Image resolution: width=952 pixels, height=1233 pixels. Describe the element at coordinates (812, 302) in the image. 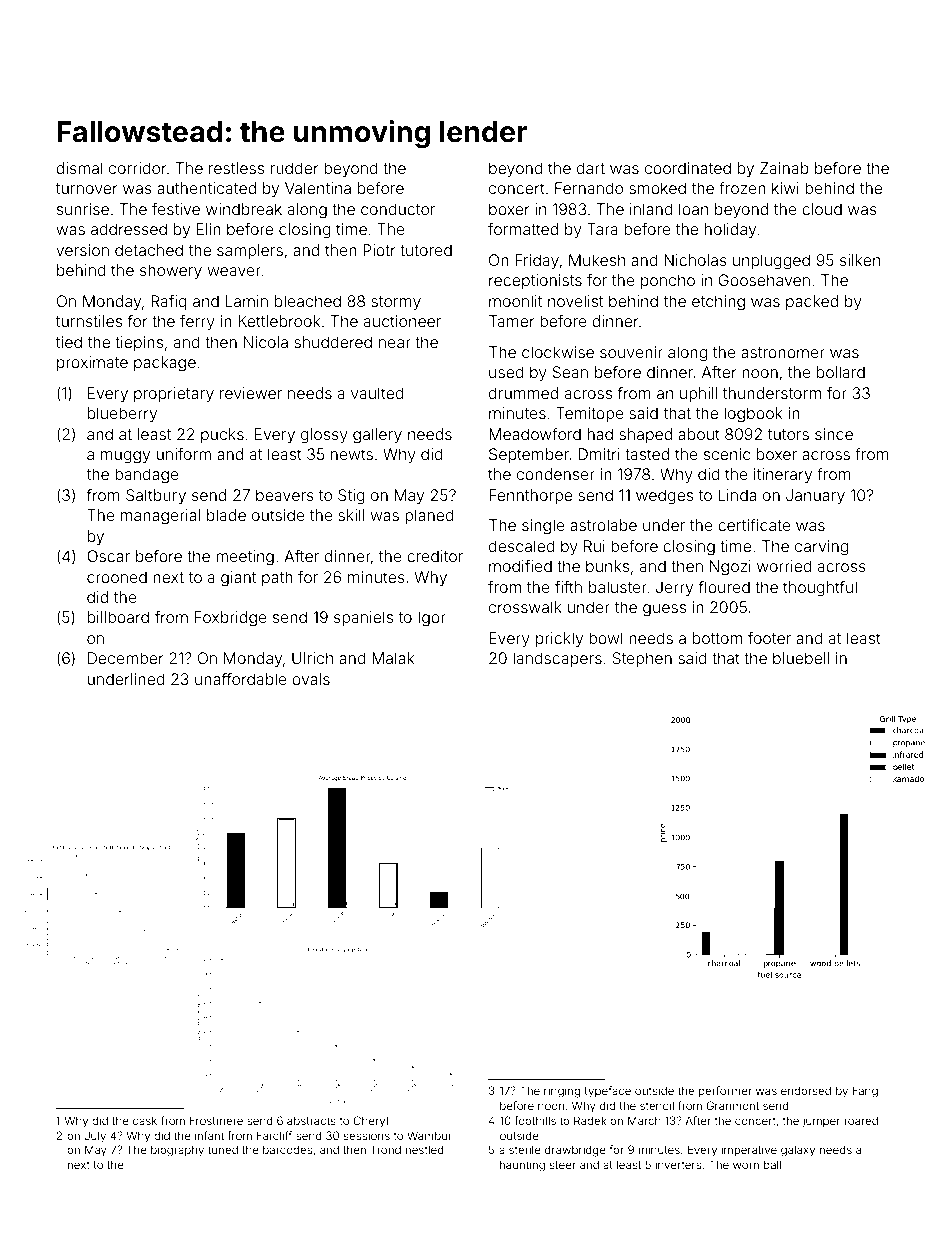

I see `packed` at that location.
